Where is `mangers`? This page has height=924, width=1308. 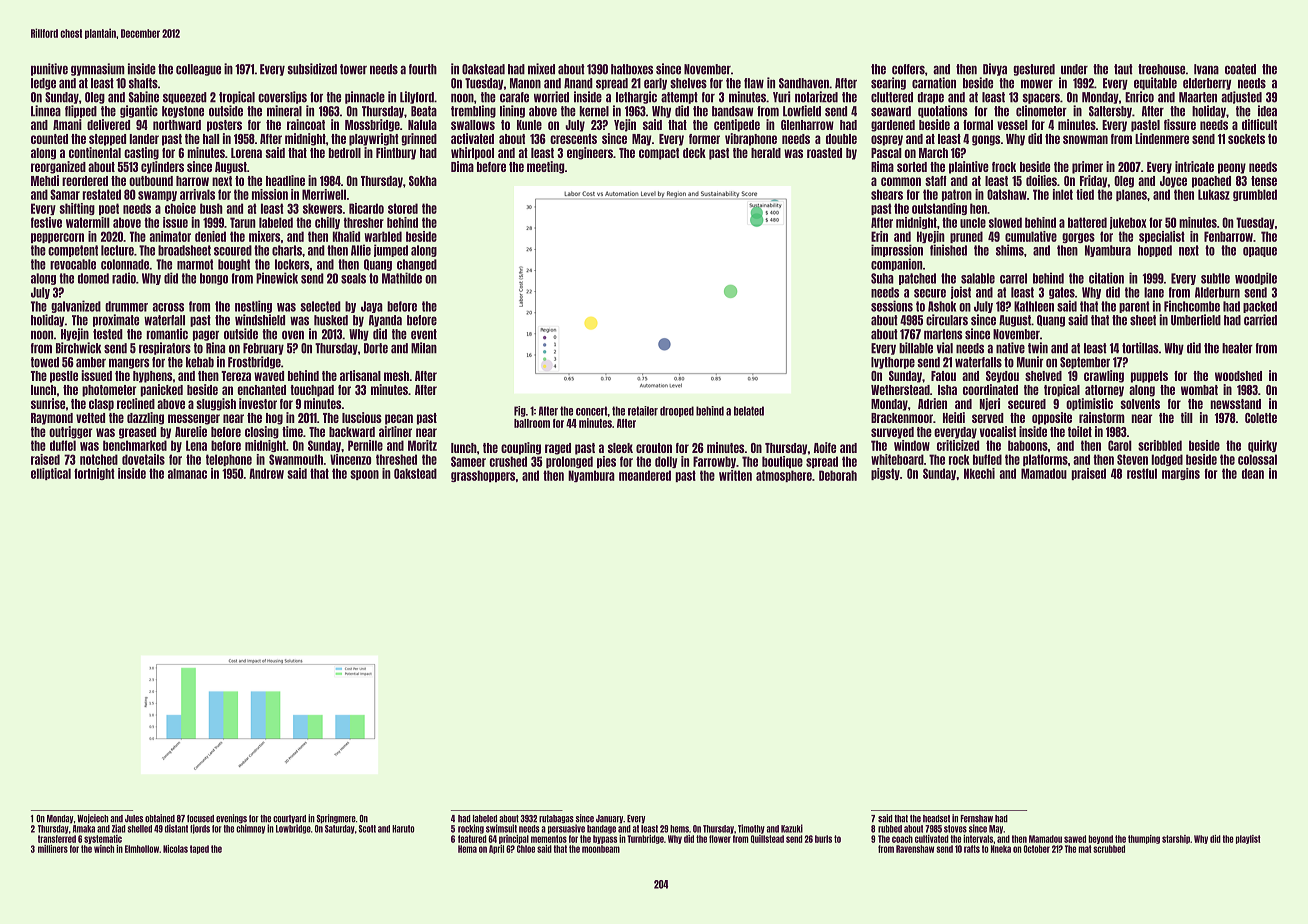
mangers is located at coordinates (129, 363).
